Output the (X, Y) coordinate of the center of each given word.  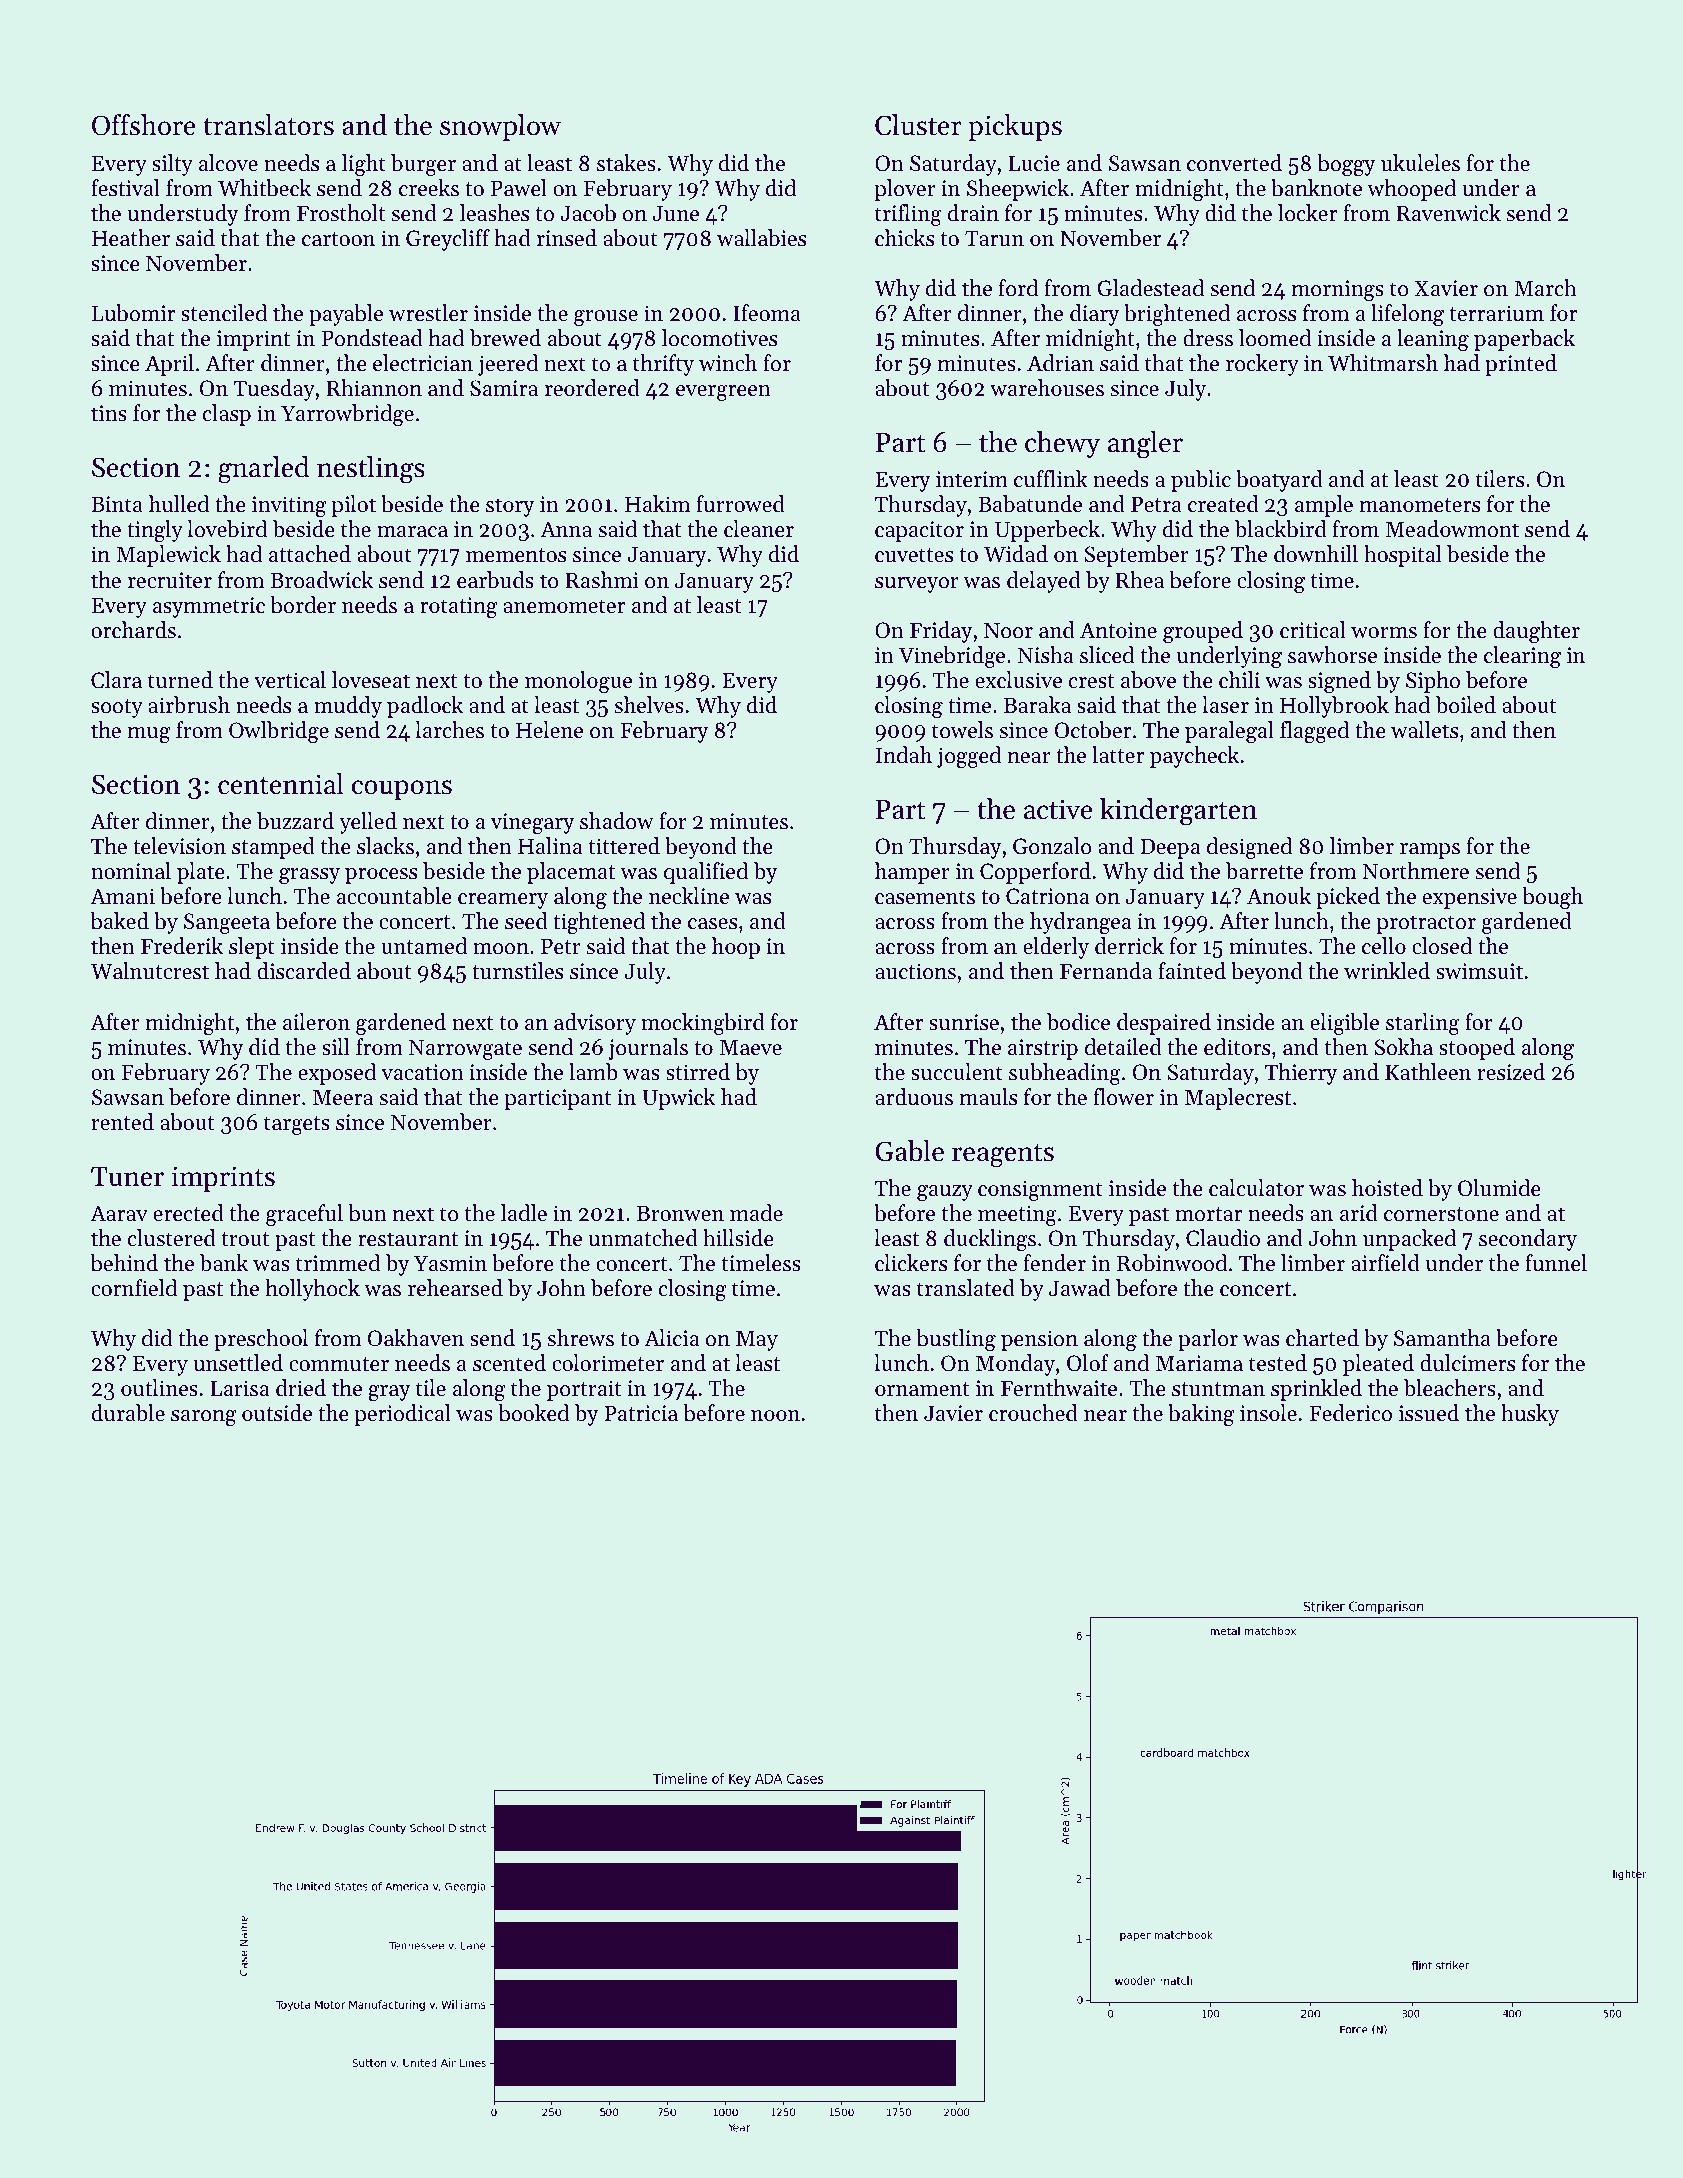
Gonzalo (1052, 846)
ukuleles (1420, 163)
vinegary (532, 823)
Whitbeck (264, 188)
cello (1384, 946)
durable (128, 1413)
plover (905, 190)
